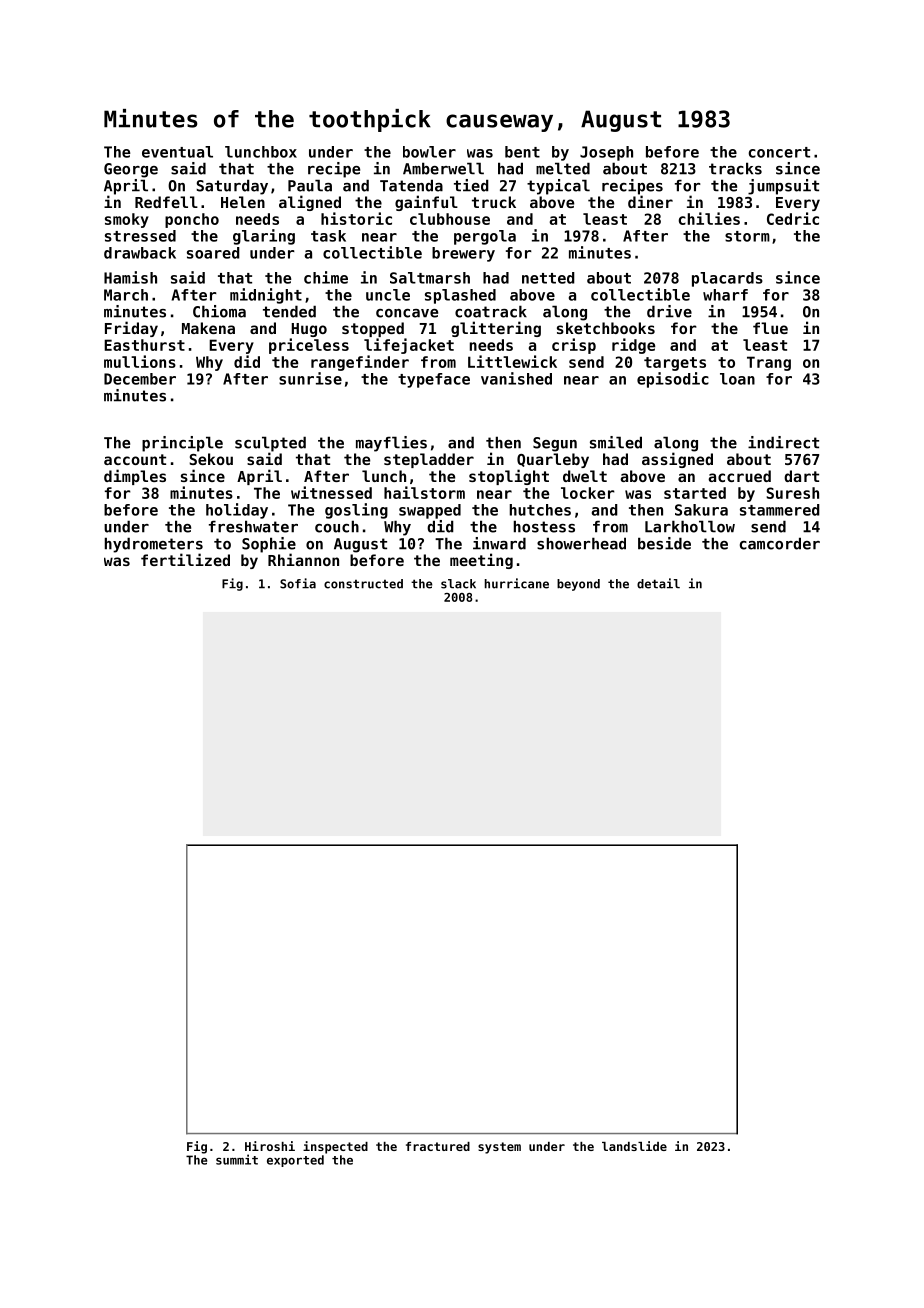  I want to click on Hiroshi, so click(270, 1146).
